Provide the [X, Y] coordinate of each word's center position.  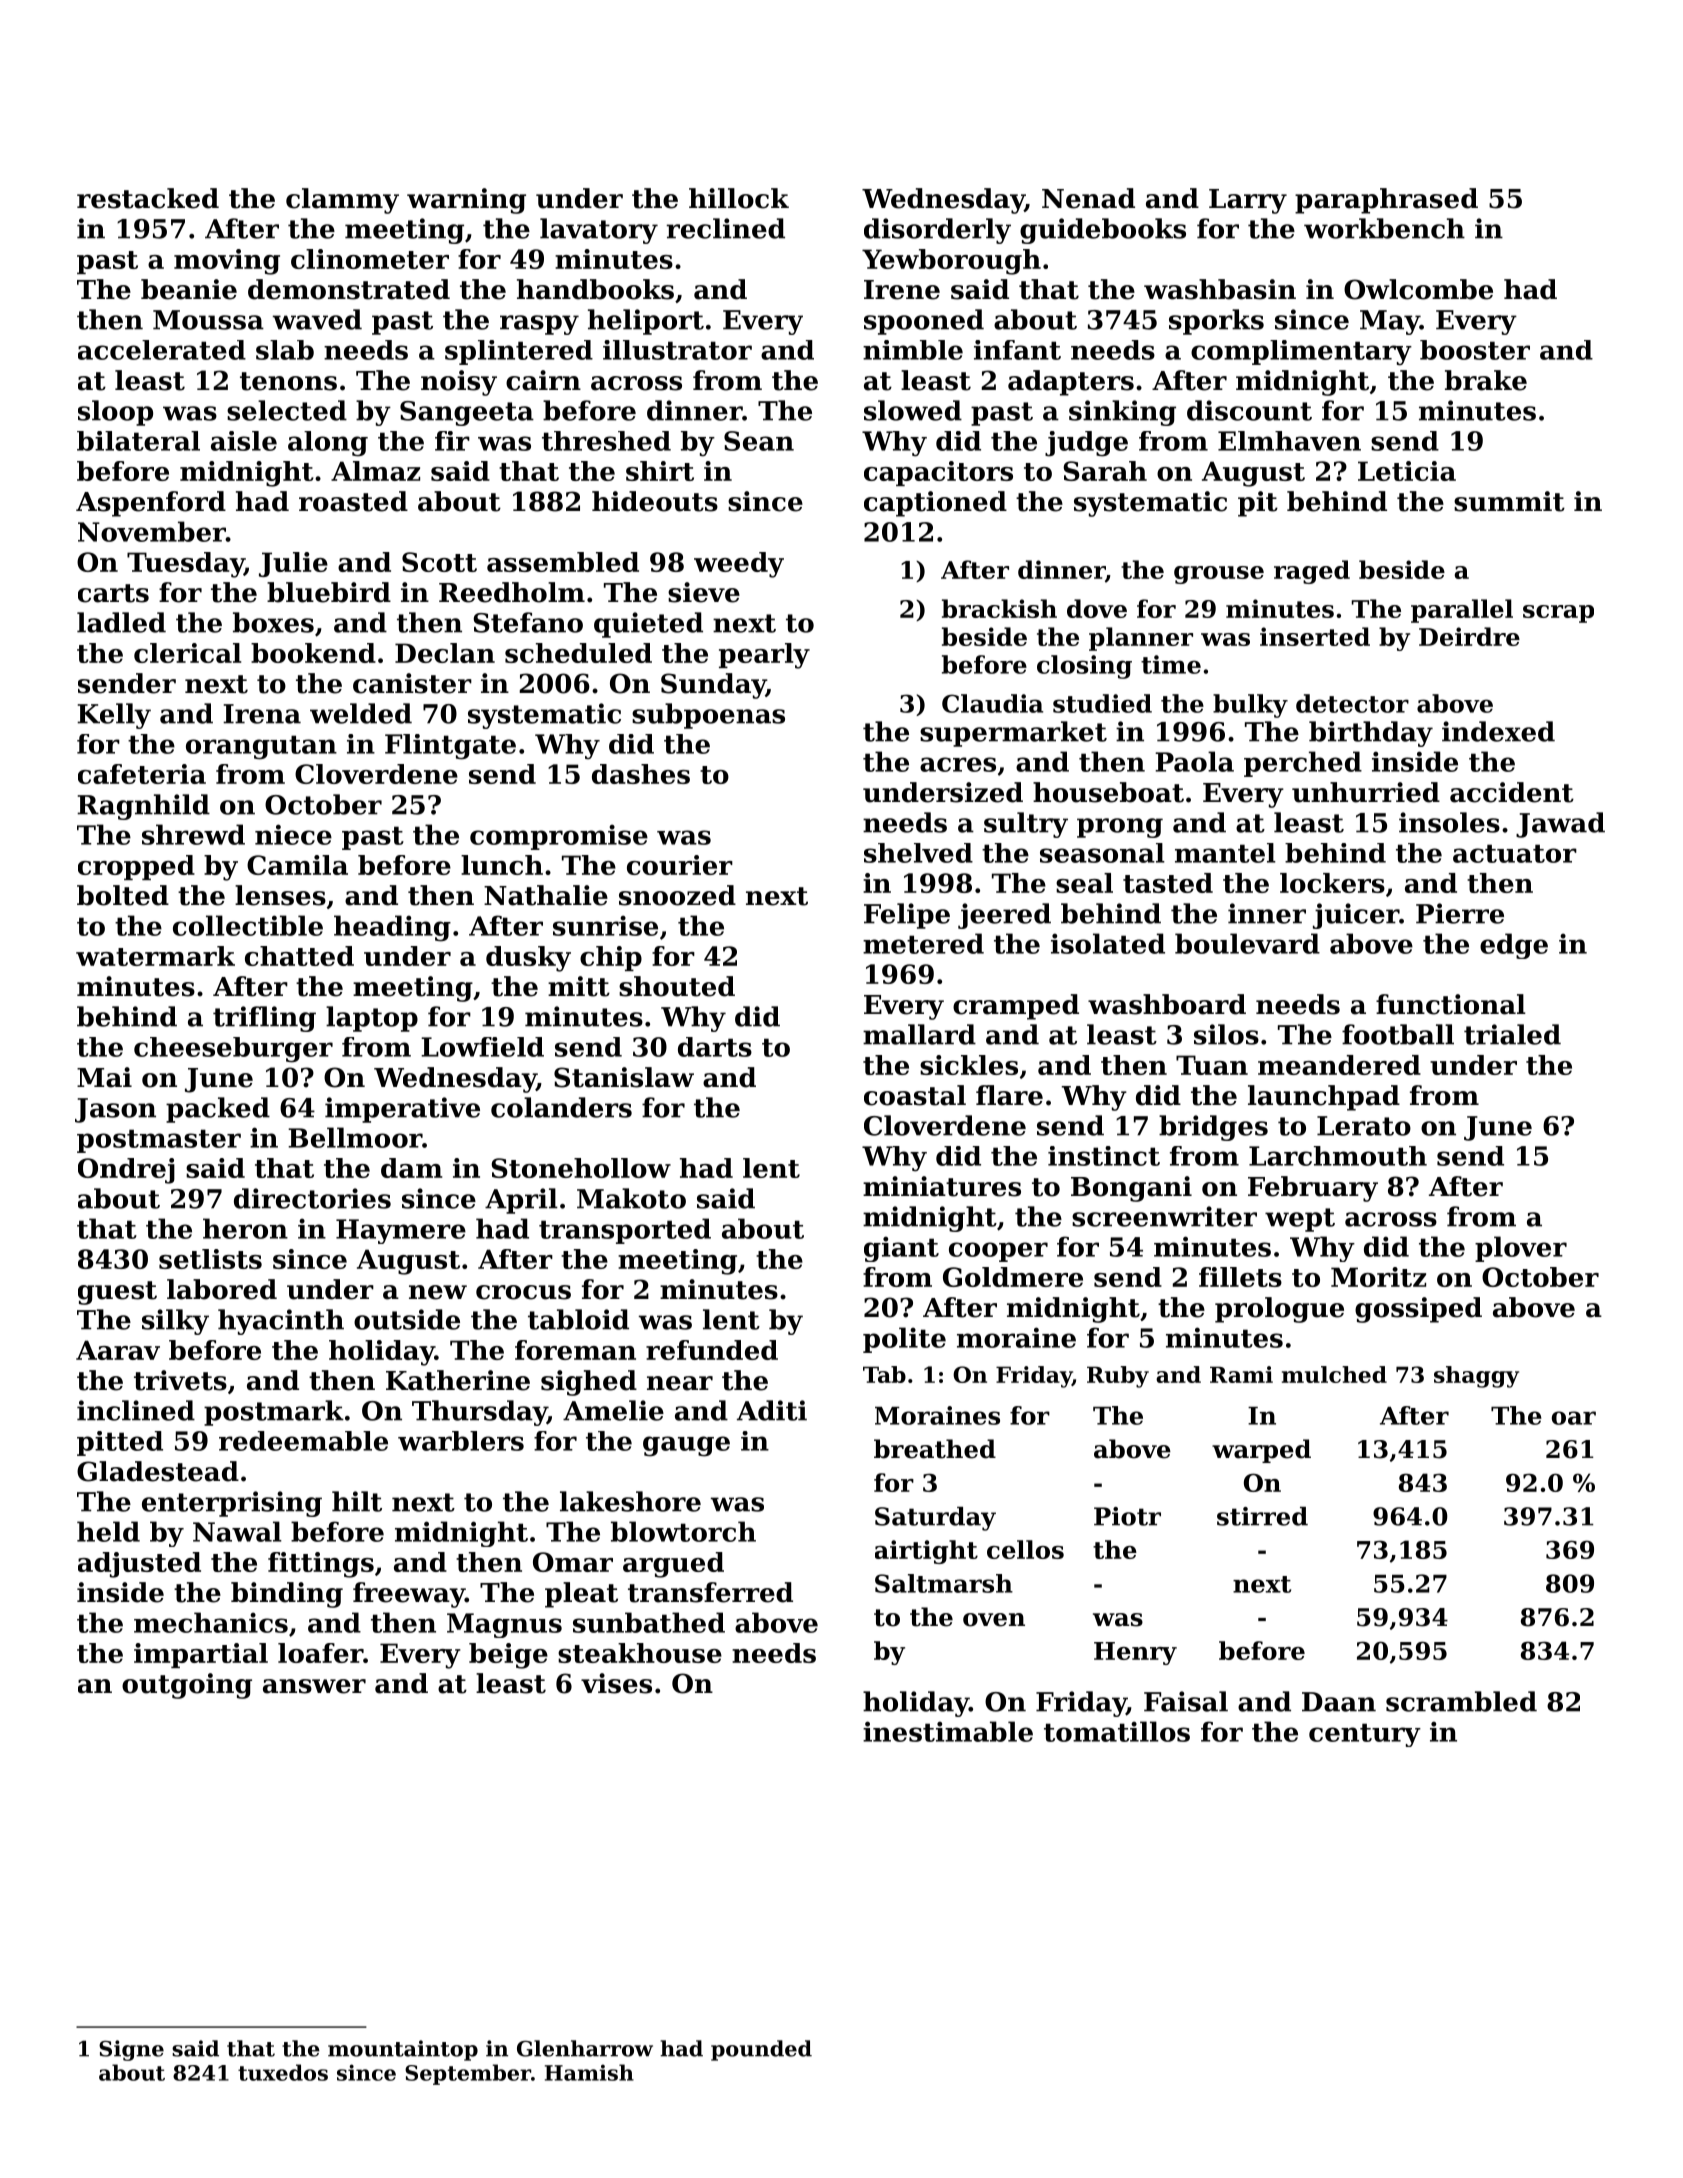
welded [361, 713]
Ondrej [126, 1171]
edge [1514, 946]
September [468, 2074]
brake [1486, 380]
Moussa [208, 320]
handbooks [595, 289]
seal [1084, 883]
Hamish [589, 2072]
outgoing [187, 1686]
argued [673, 1565]
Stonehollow [581, 1168]
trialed [1512, 1034]
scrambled [1461, 1701]
